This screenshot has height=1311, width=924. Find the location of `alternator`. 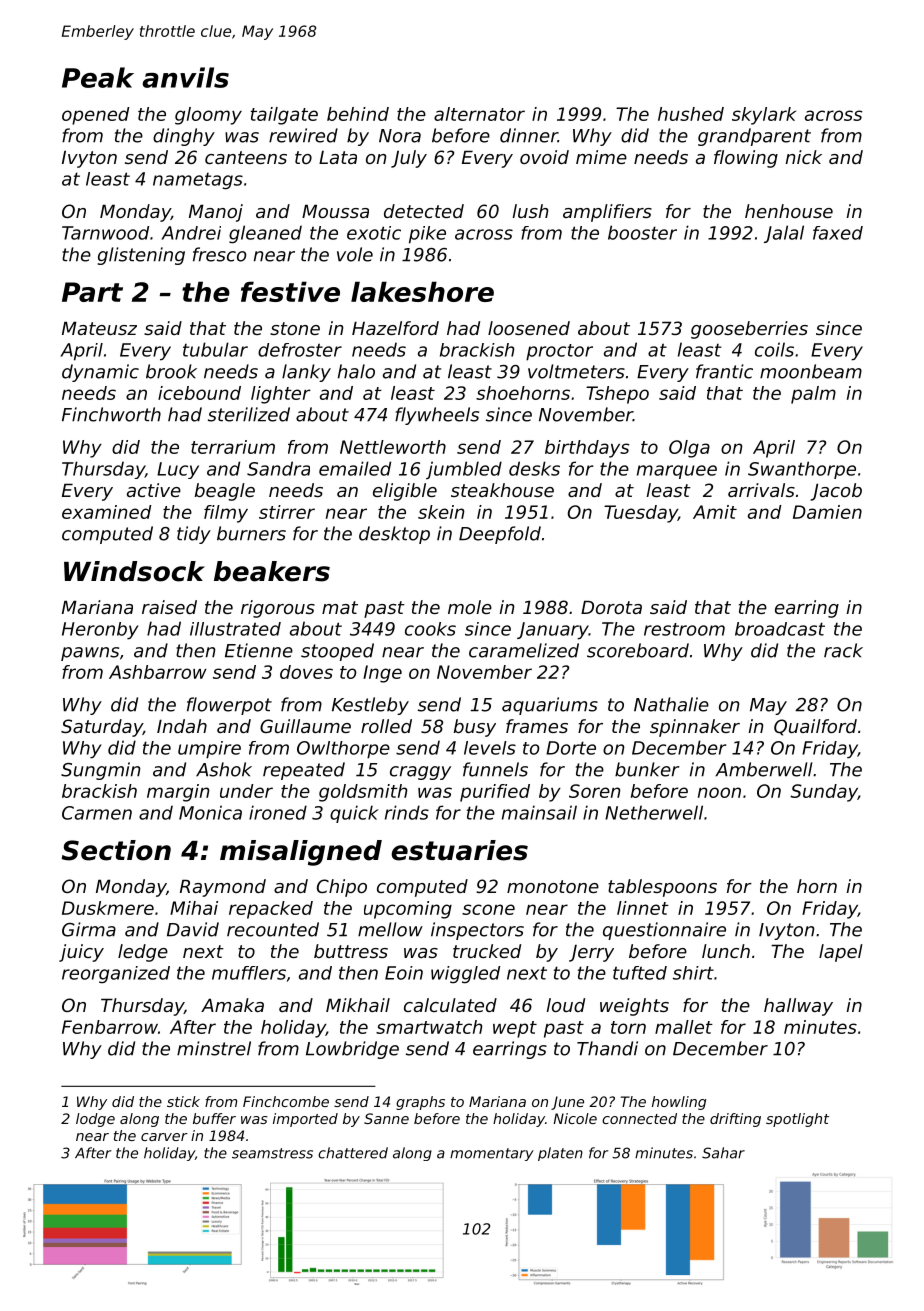

alternator is located at coordinates (479, 114).
